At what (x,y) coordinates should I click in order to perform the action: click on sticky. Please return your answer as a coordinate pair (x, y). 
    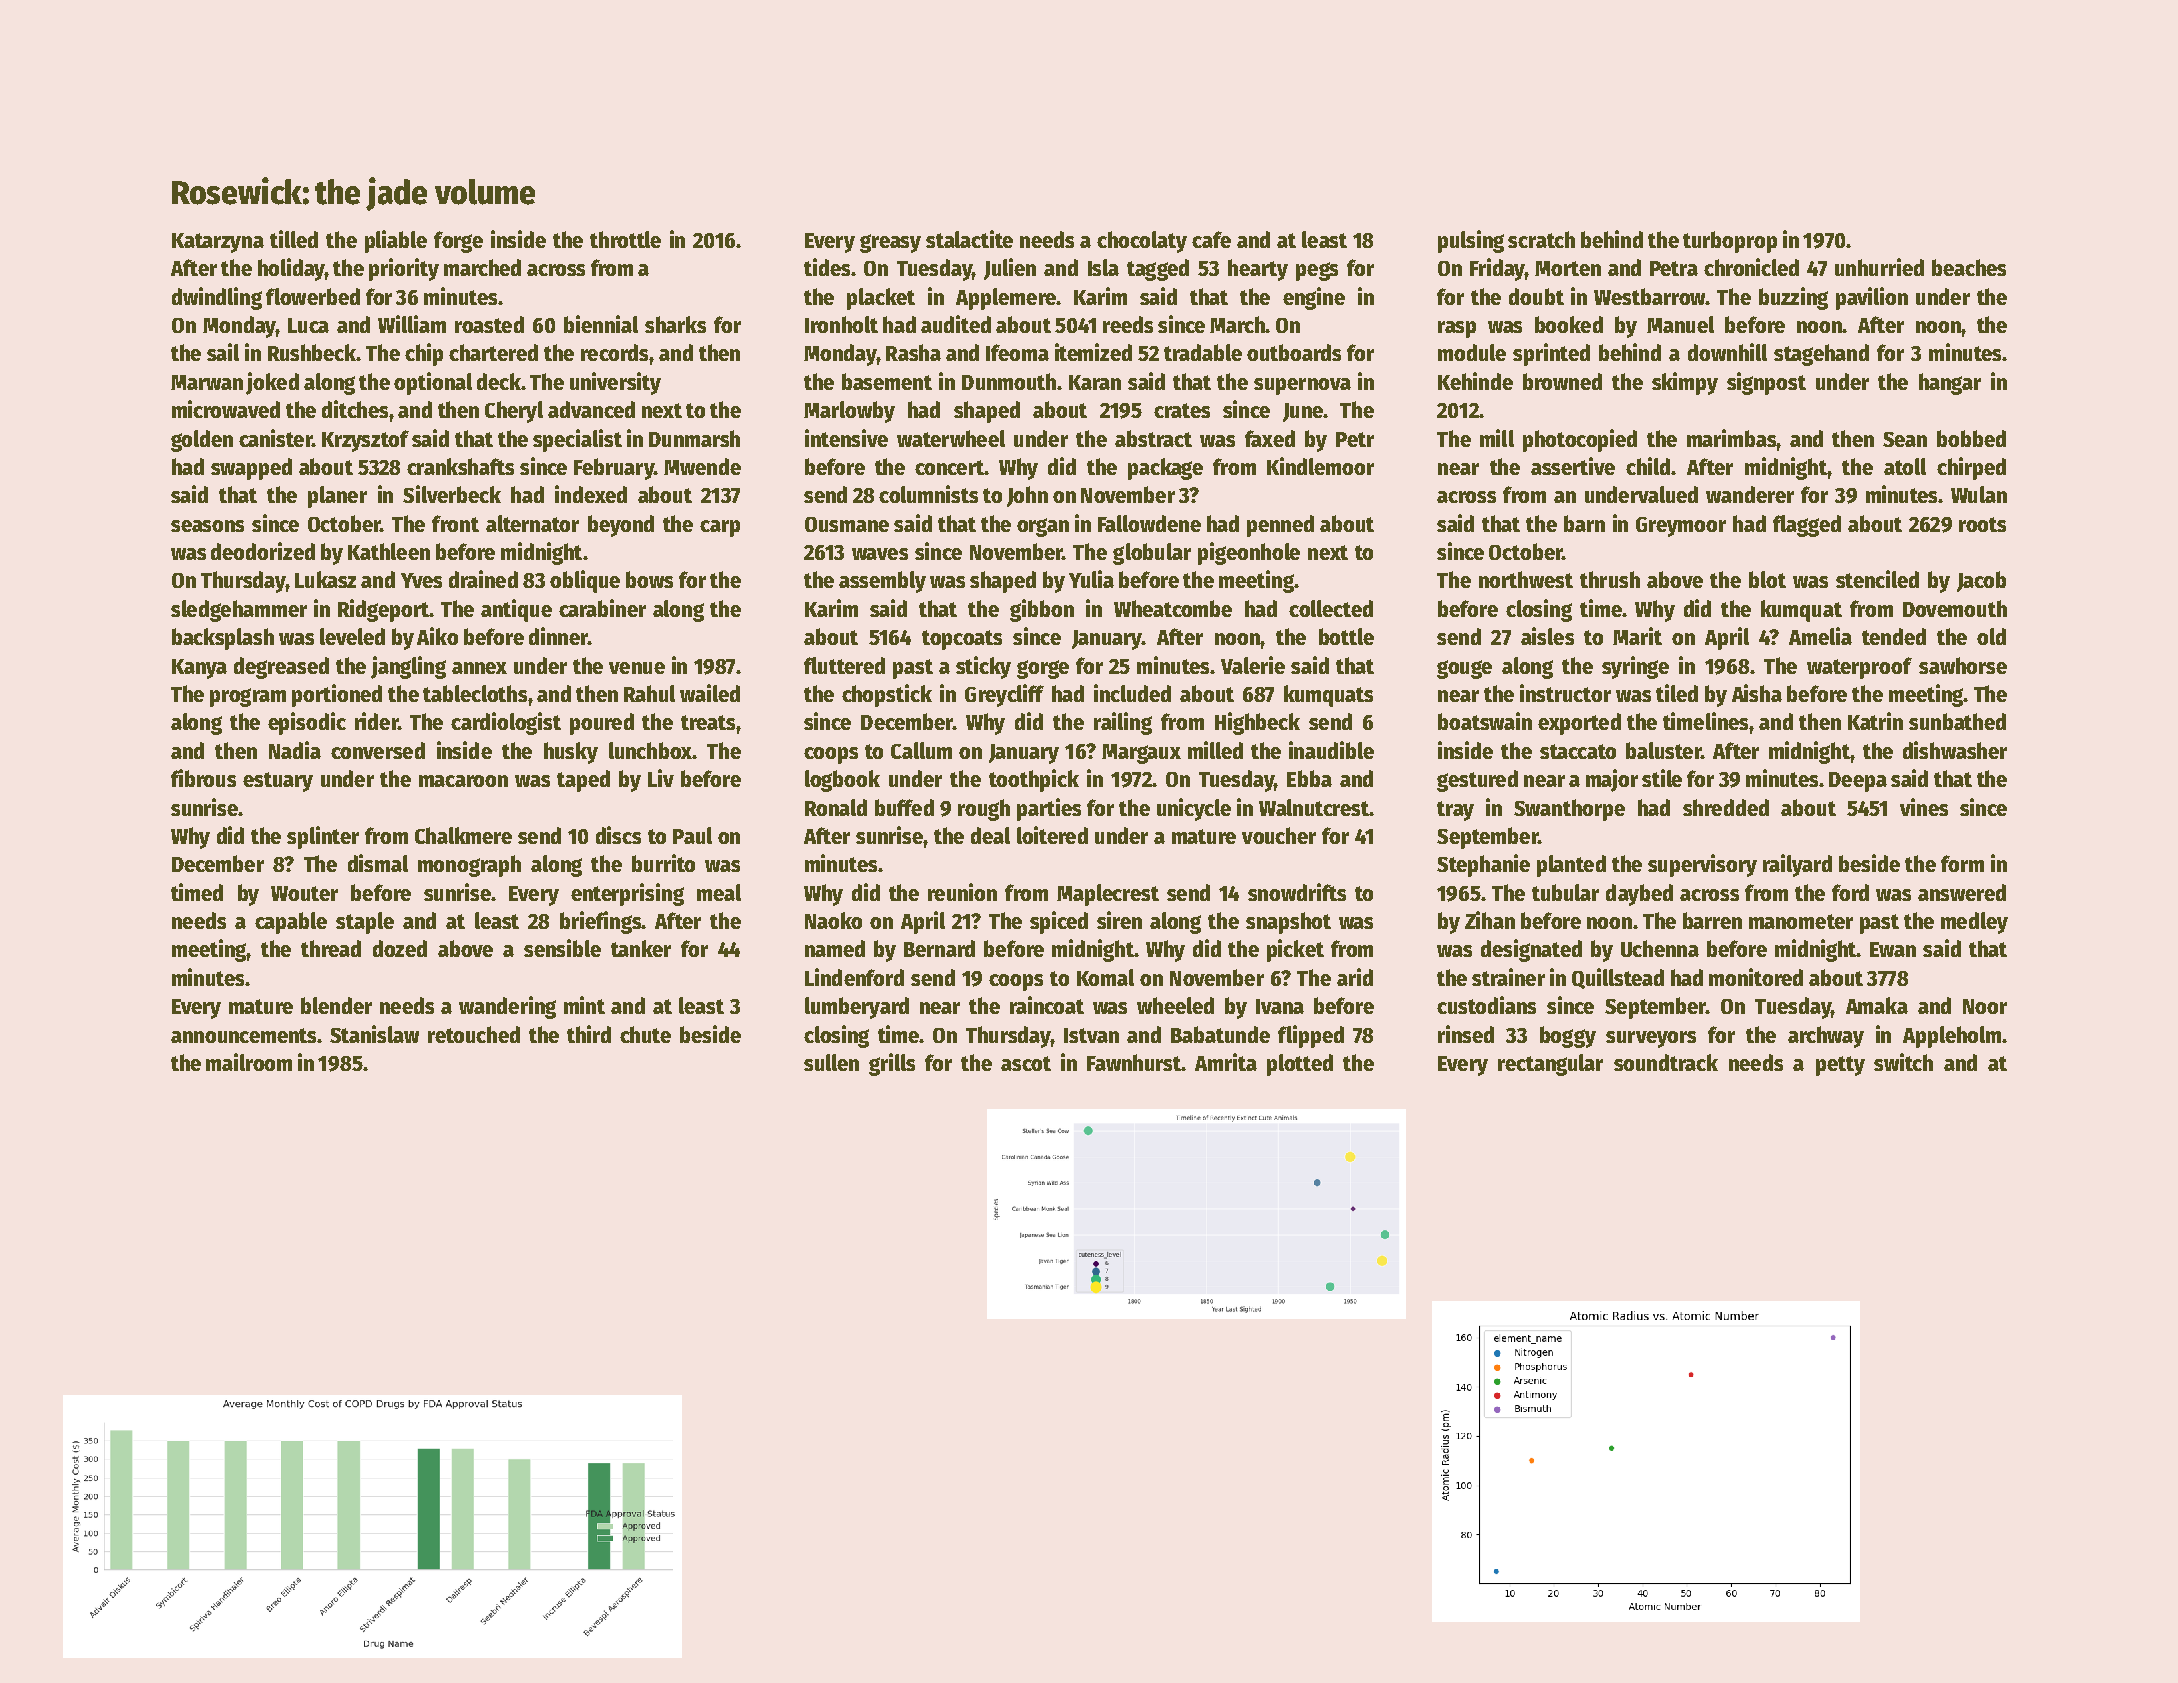
    Looking at the image, I should click on (983, 667).
